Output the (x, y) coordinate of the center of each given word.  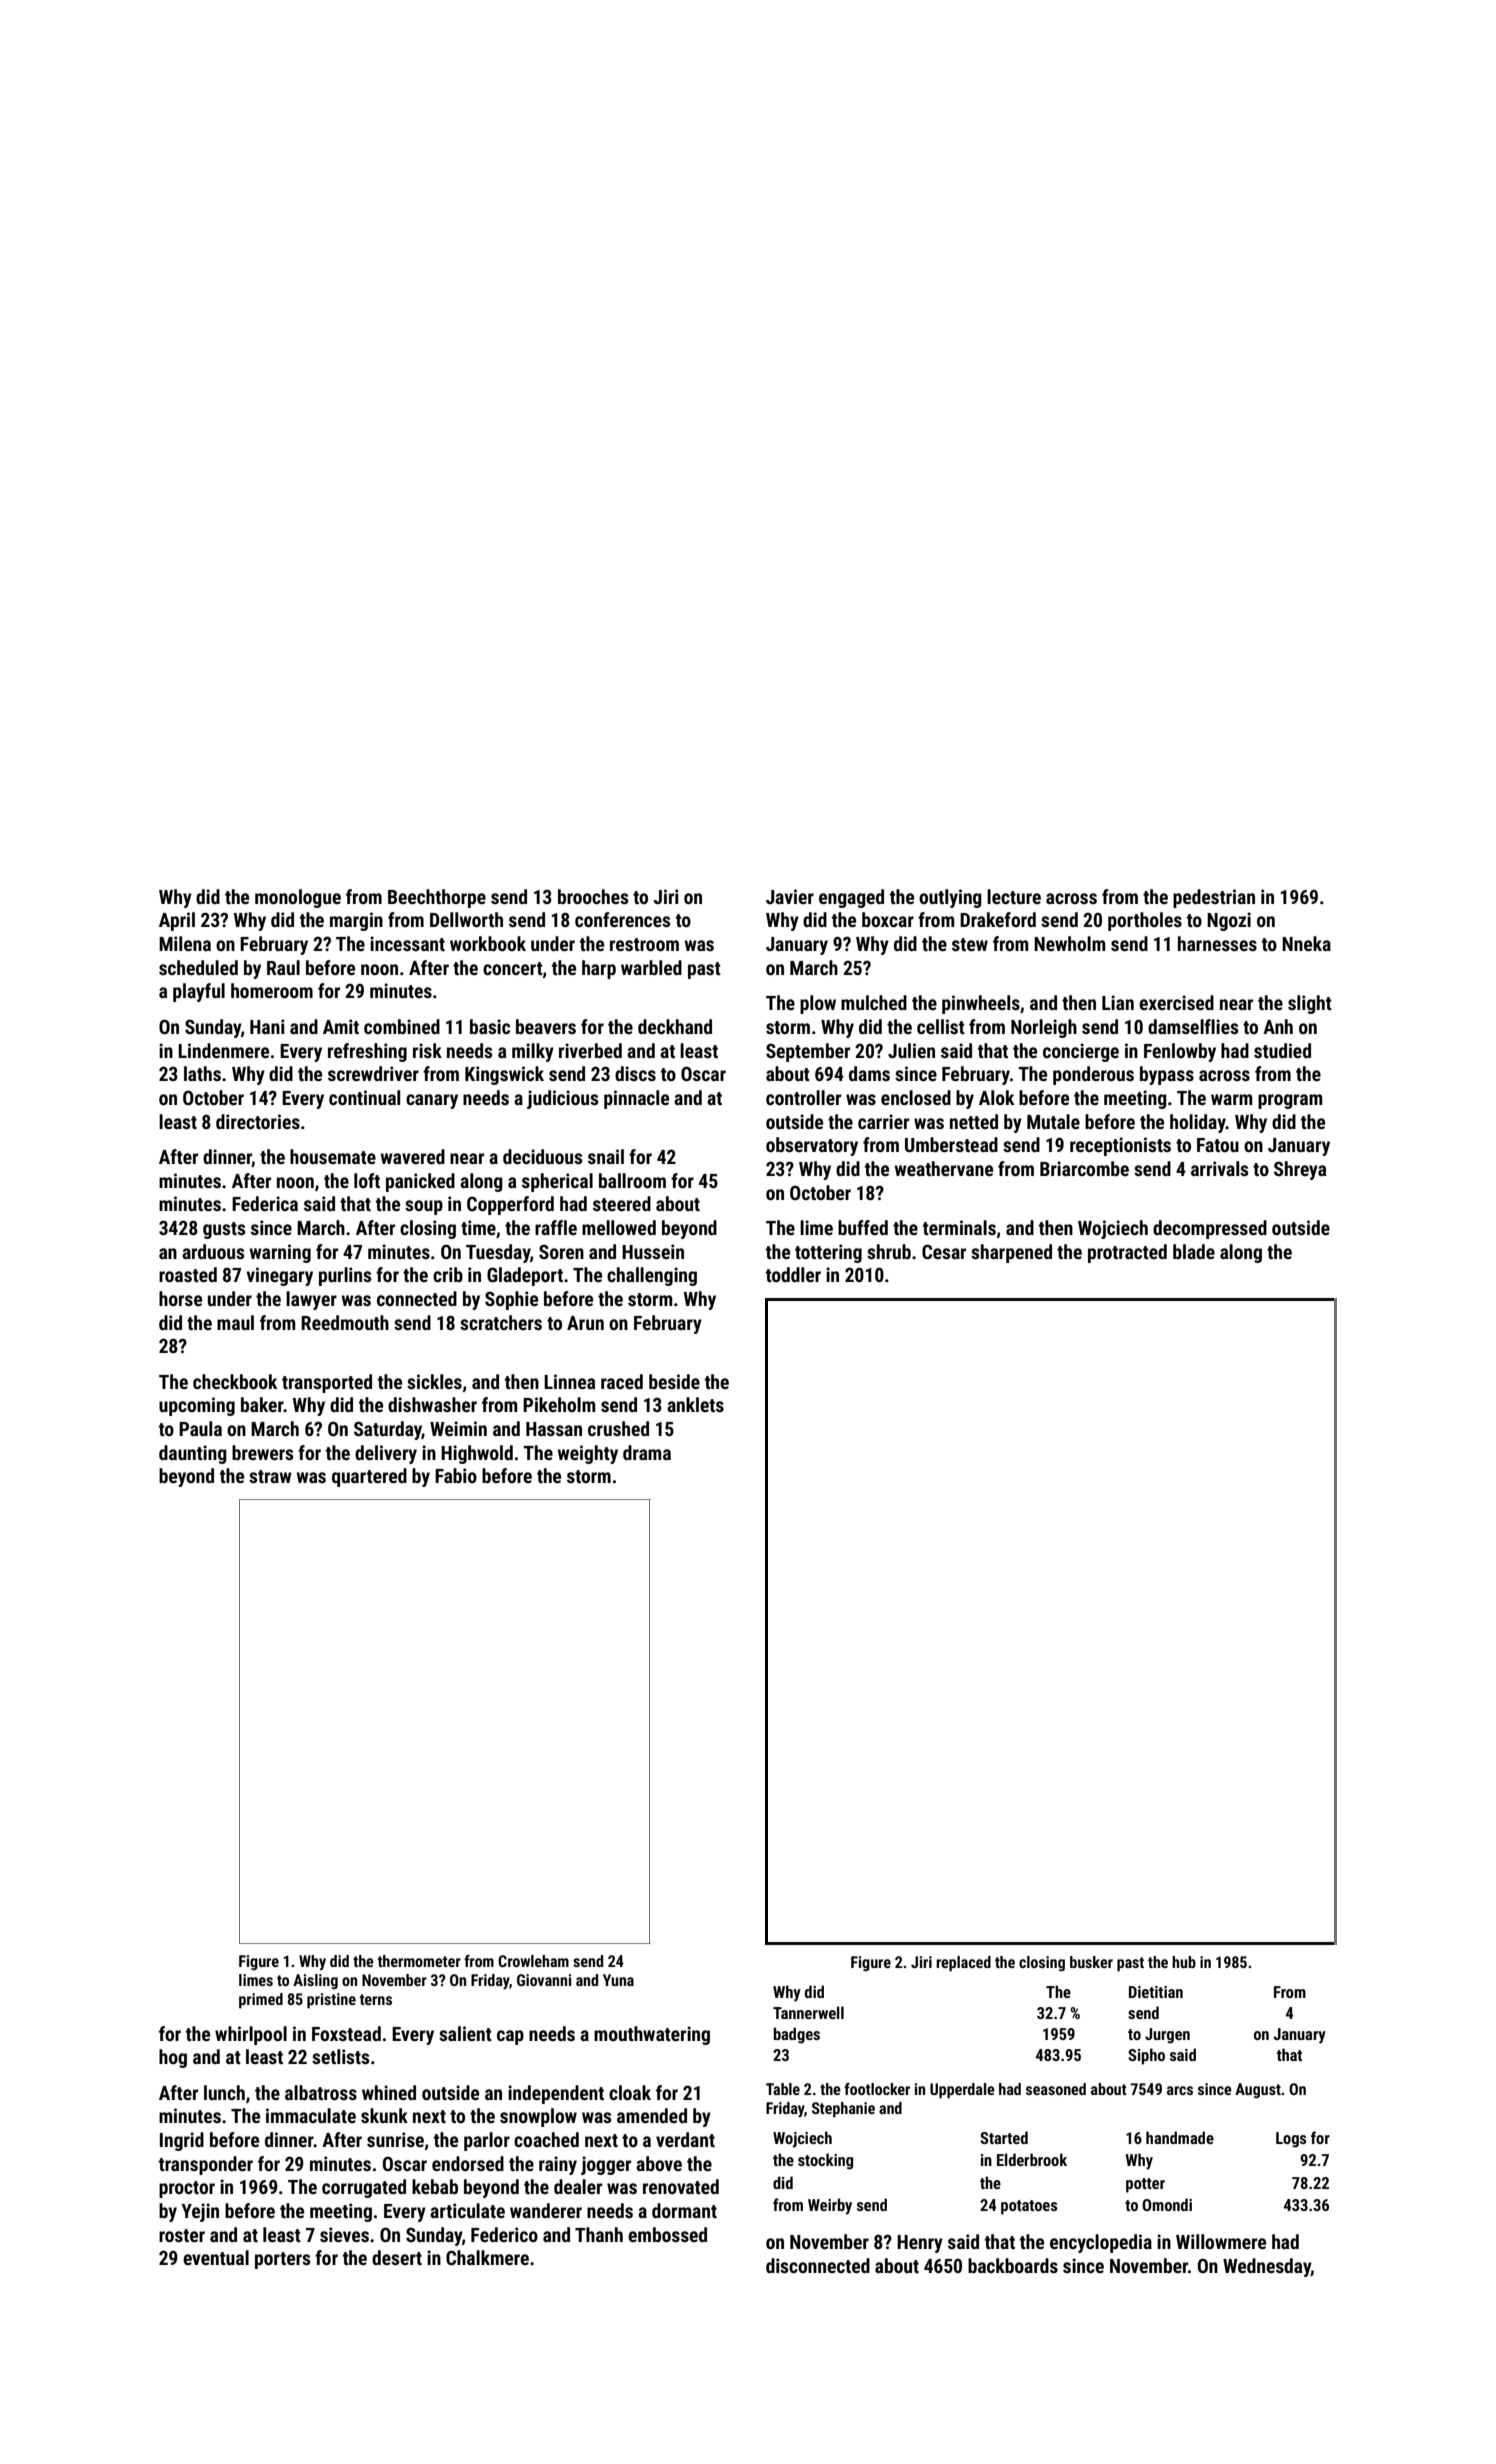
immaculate (311, 2115)
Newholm (1070, 943)
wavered (412, 1156)
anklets (695, 1404)
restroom (644, 944)
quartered (369, 1477)
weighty (587, 1454)
